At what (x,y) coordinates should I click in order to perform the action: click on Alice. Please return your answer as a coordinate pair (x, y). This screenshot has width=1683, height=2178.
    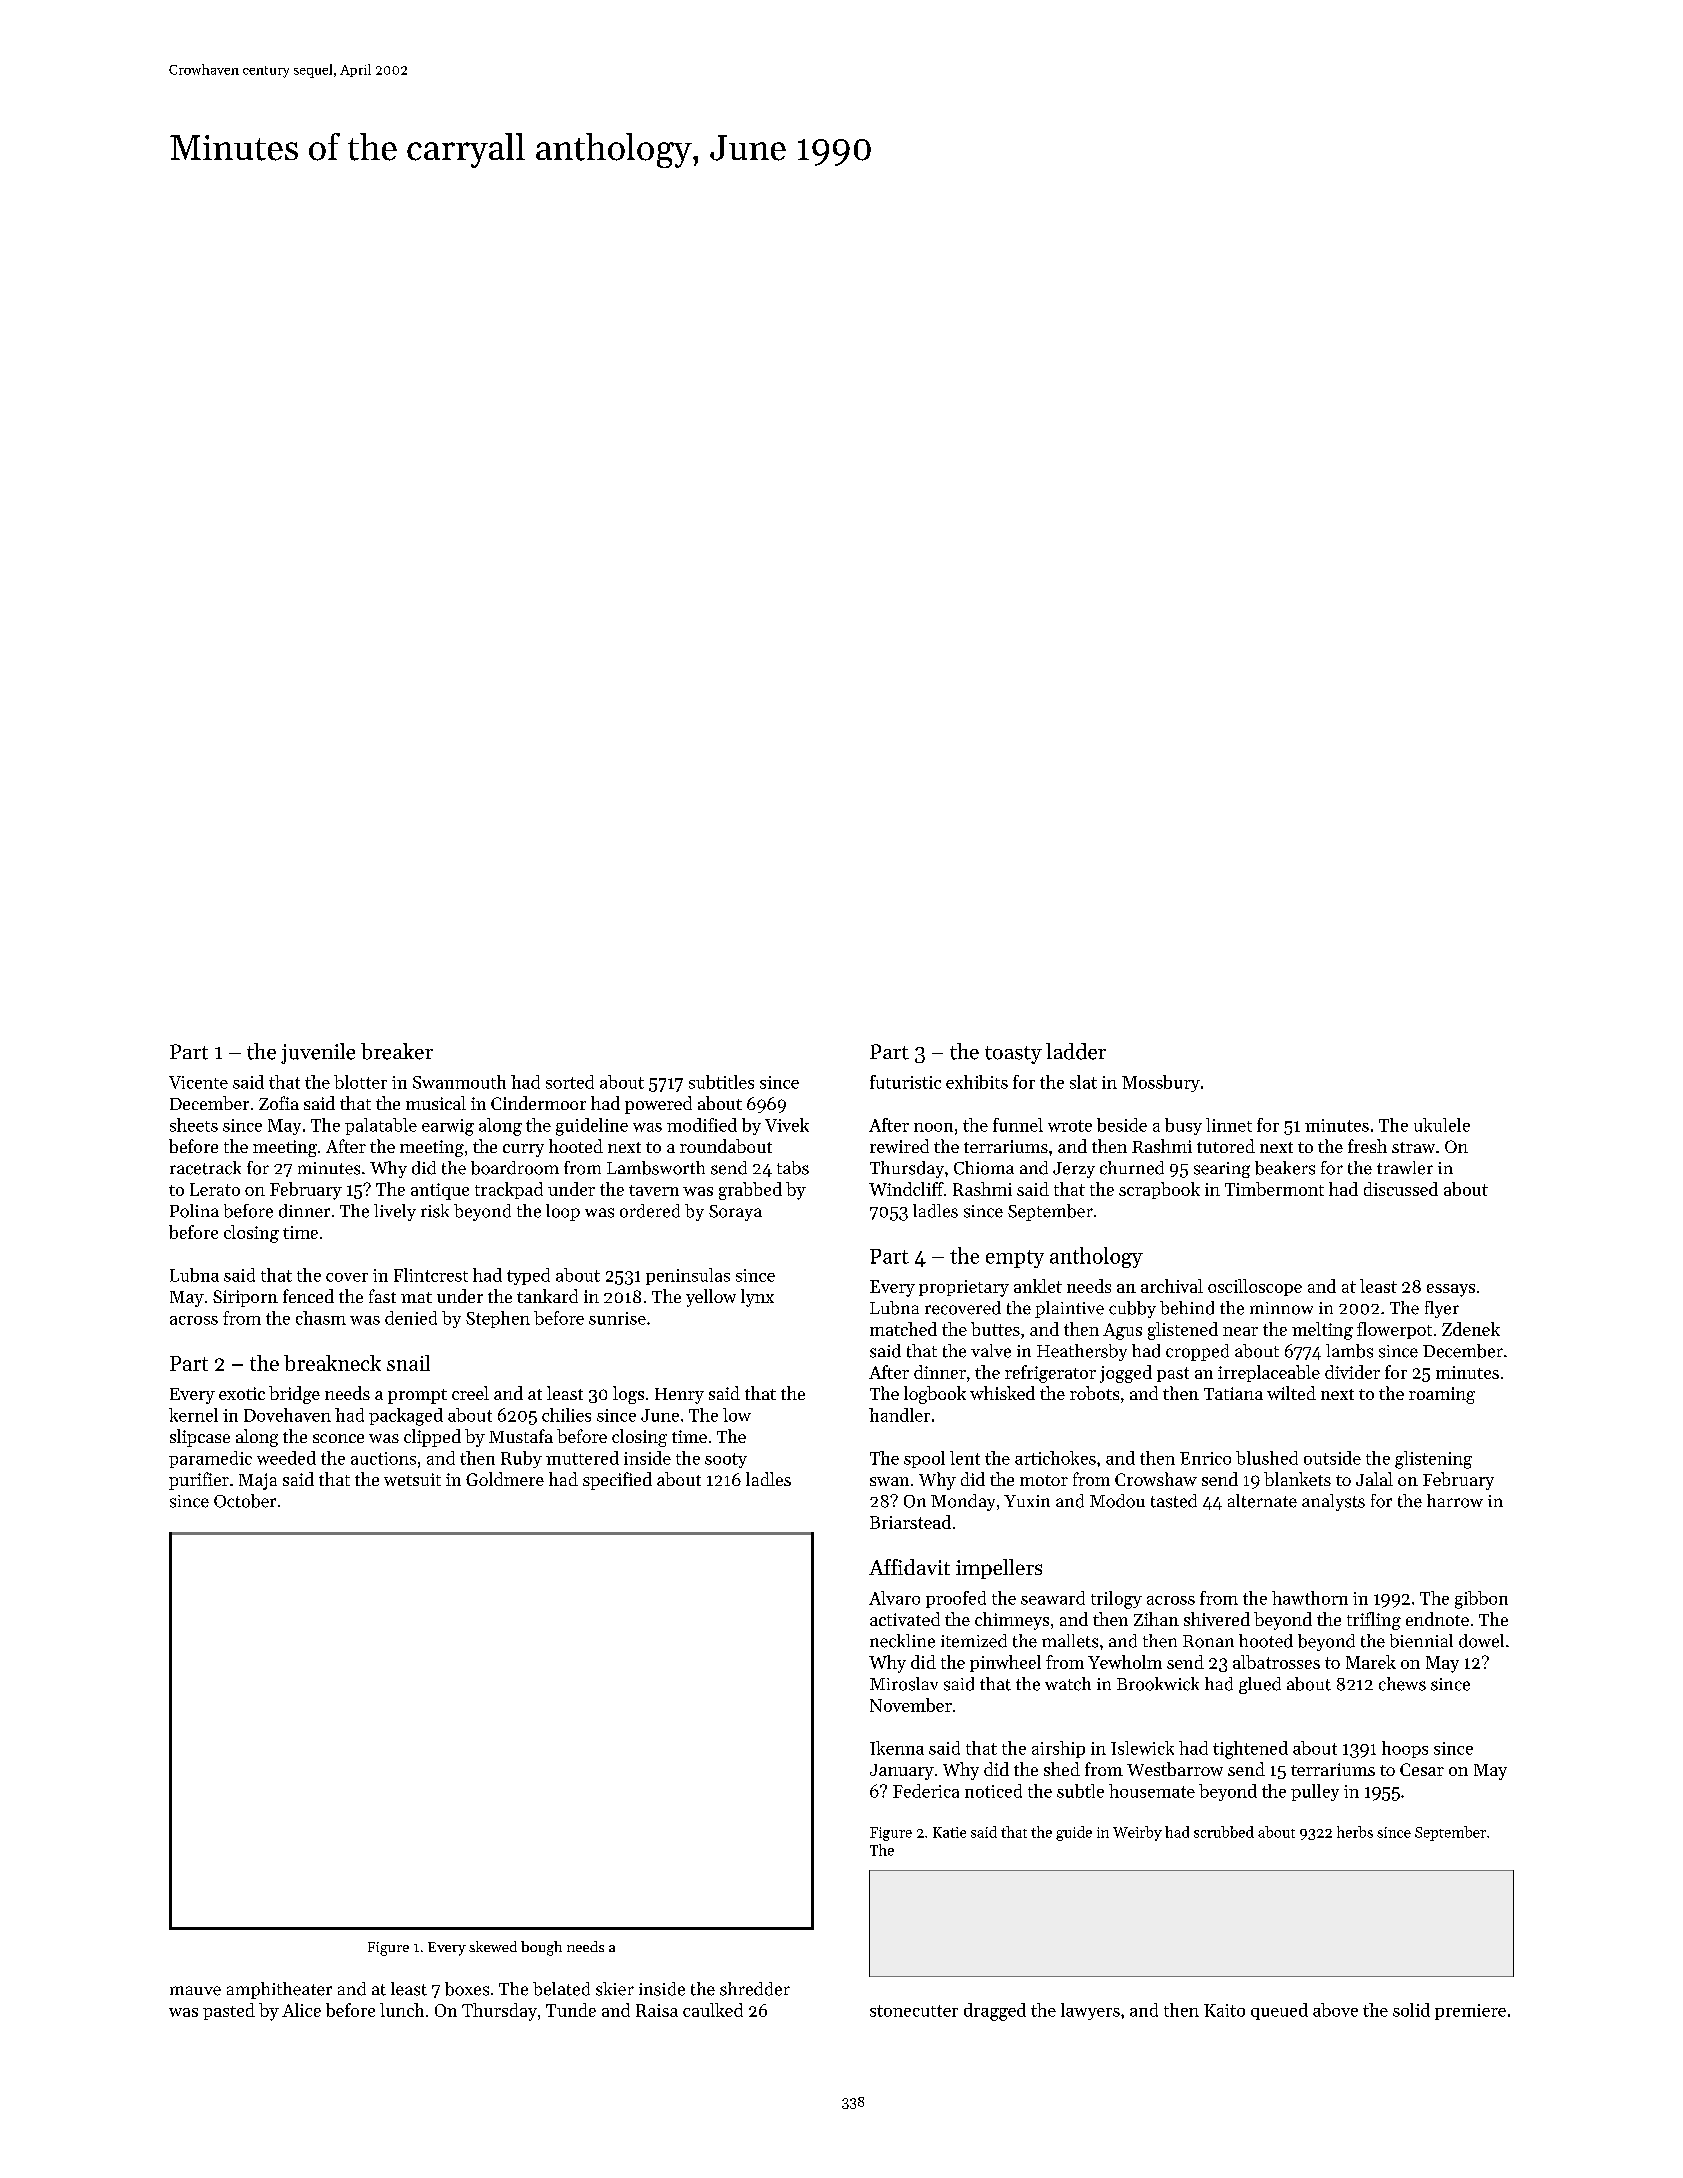
    Looking at the image, I should click on (301, 2010).
